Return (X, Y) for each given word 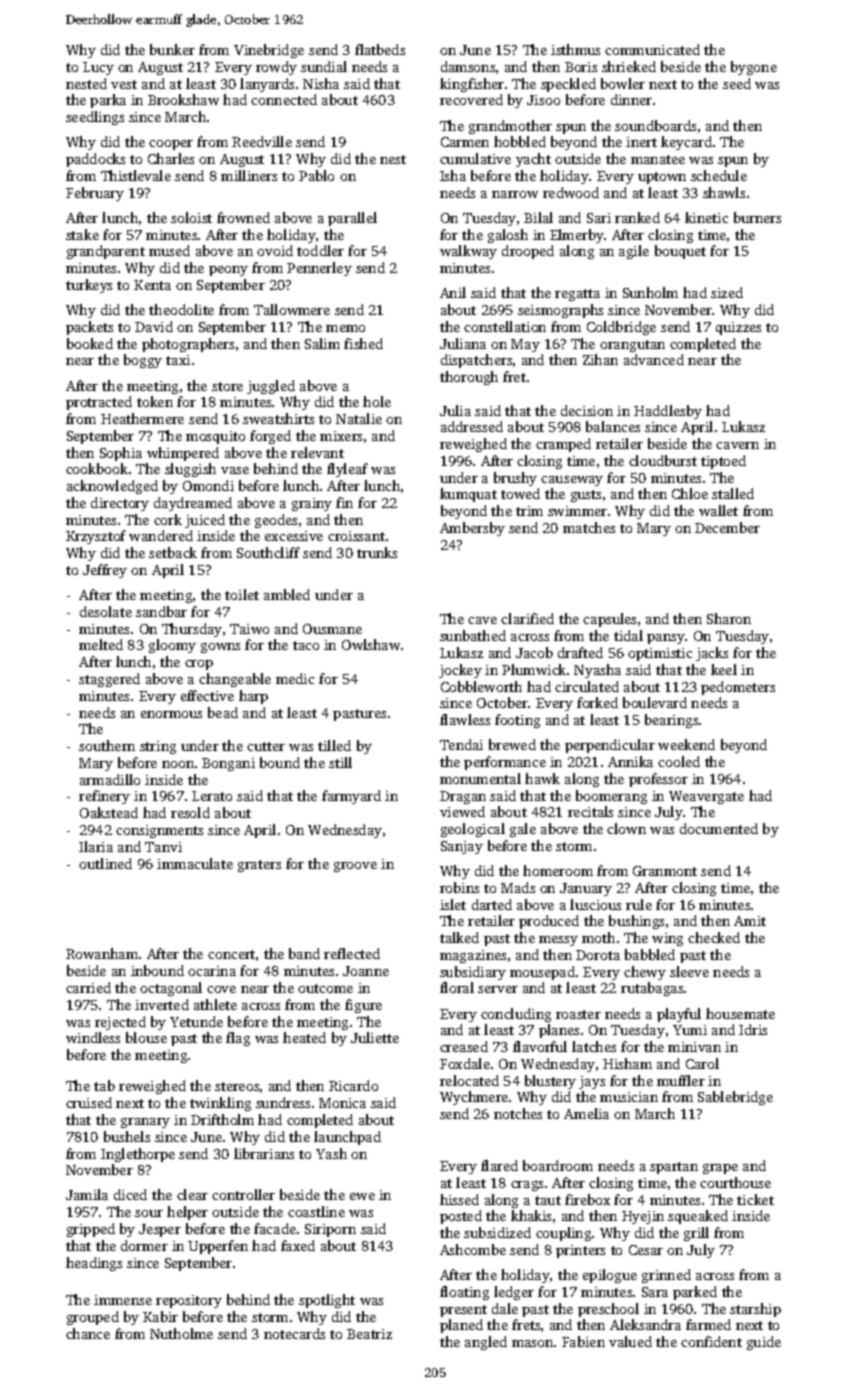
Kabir (160, 1316)
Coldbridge (621, 328)
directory (120, 504)
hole (377, 401)
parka (108, 101)
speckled (568, 85)
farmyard (351, 797)
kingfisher (472, 85)
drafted (580, 652)
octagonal (171, 989)
